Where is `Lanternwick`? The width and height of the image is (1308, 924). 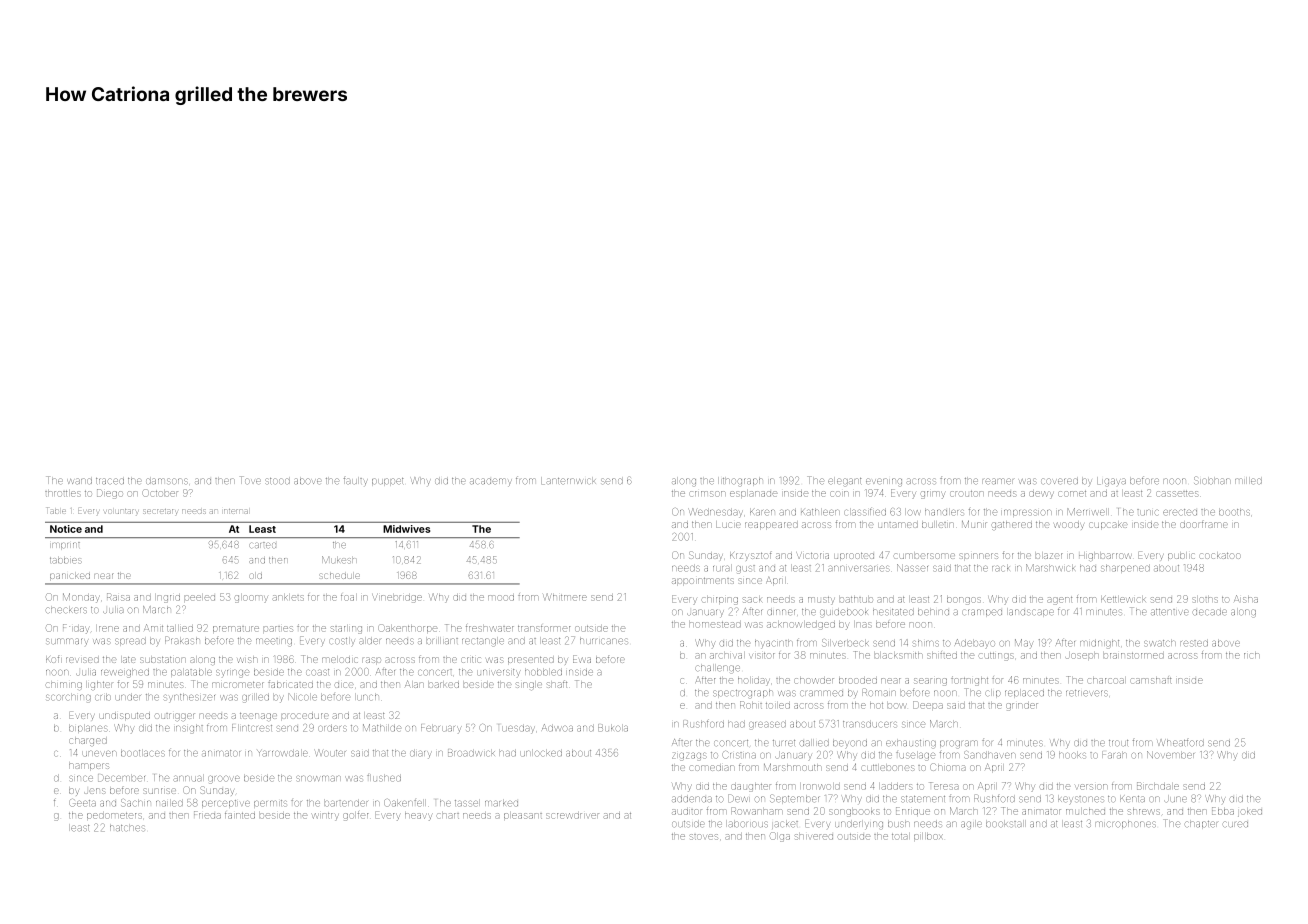
Lanternwick is located at coordinates (568, 480).
